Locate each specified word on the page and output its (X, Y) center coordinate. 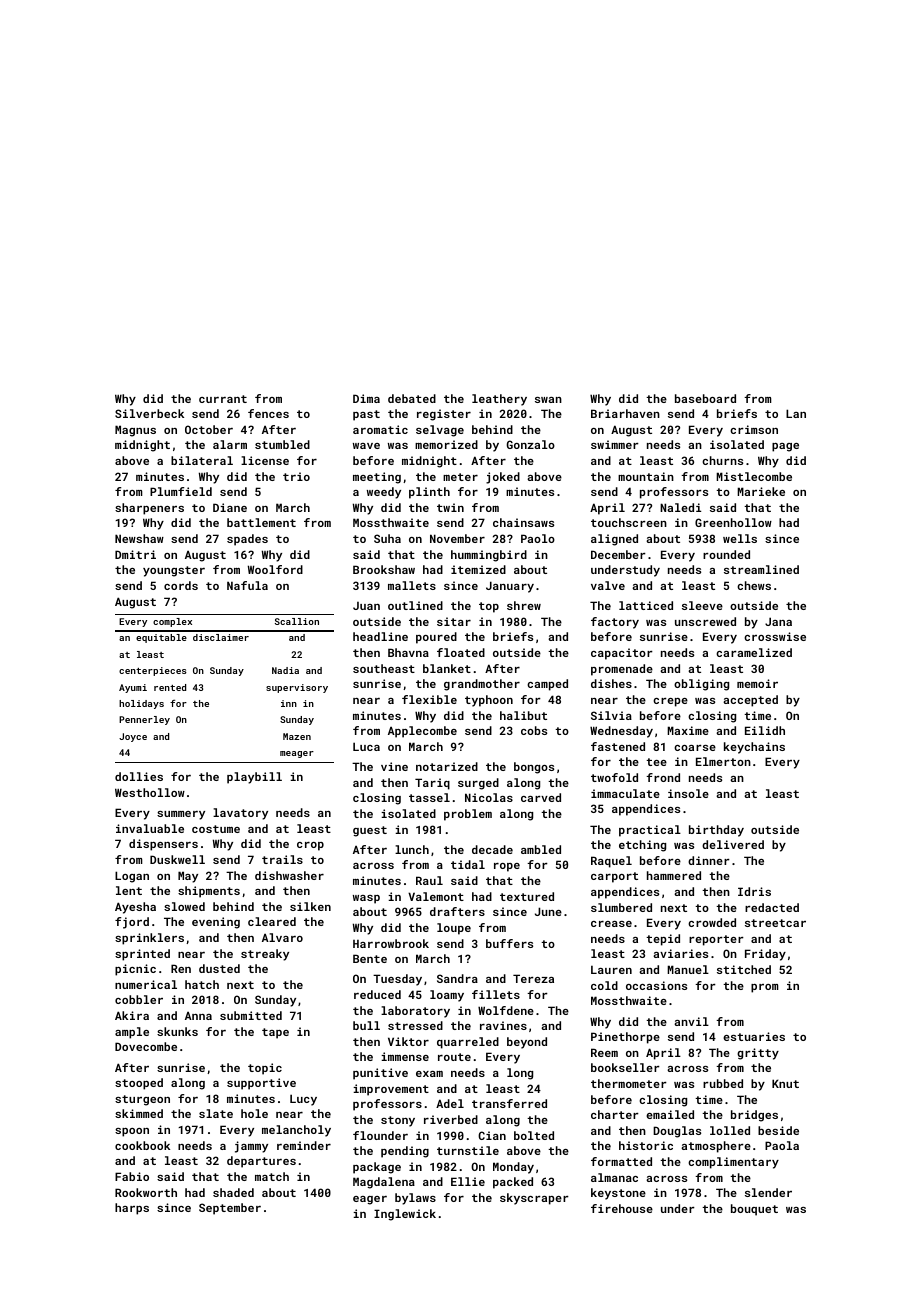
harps (132, 1209)
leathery (499, 400)
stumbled (282, 444)
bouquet (754, 1210)
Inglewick (405, 1215)
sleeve (702, 605)
